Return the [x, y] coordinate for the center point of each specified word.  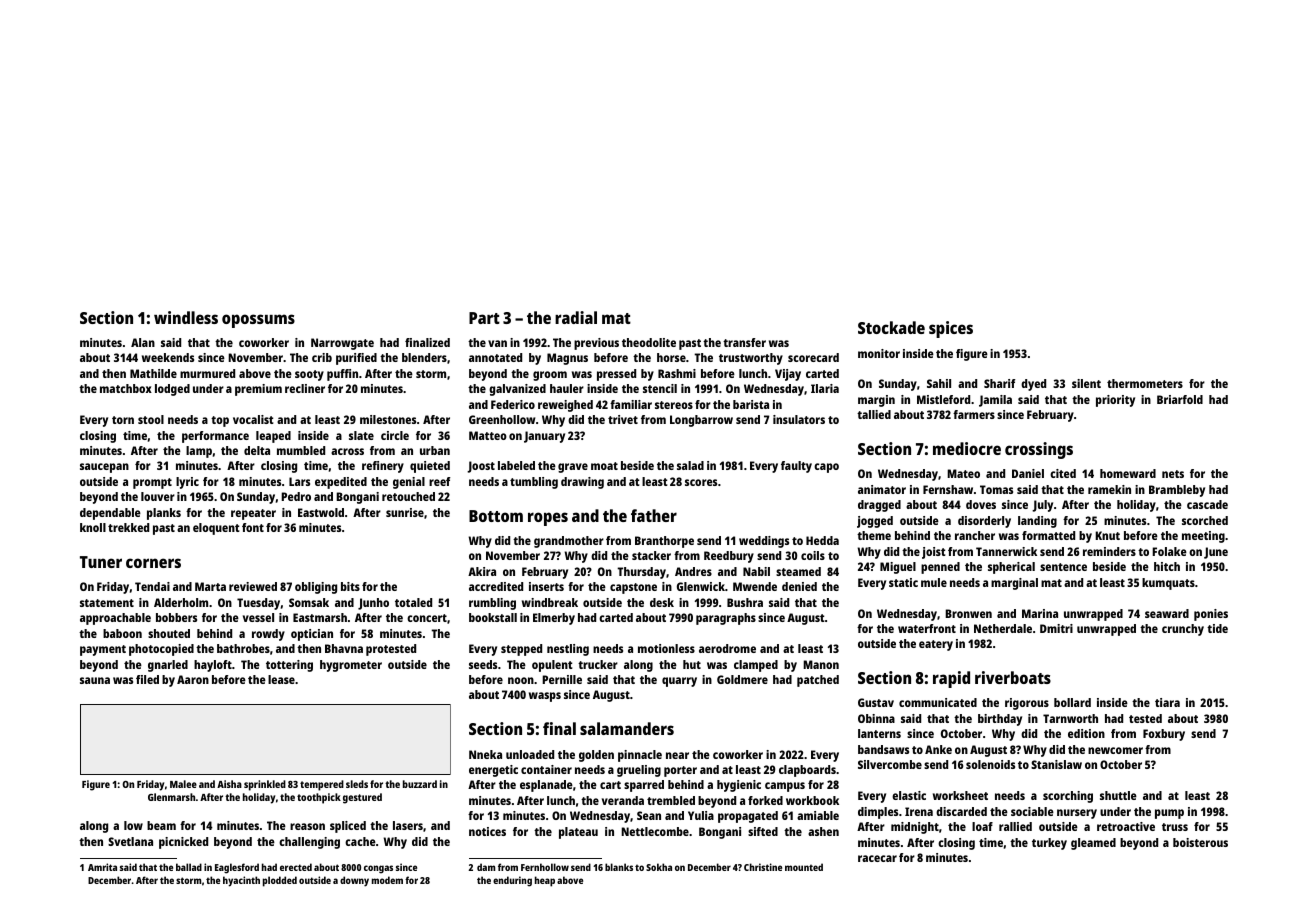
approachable [115, 619]
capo [826, 468]
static [903, 582]
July [1042, 506]
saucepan [104, 468]
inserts [546, 586]
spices [951, 329]
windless [186, 317]
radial [576, 317]
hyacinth [241, 881]
